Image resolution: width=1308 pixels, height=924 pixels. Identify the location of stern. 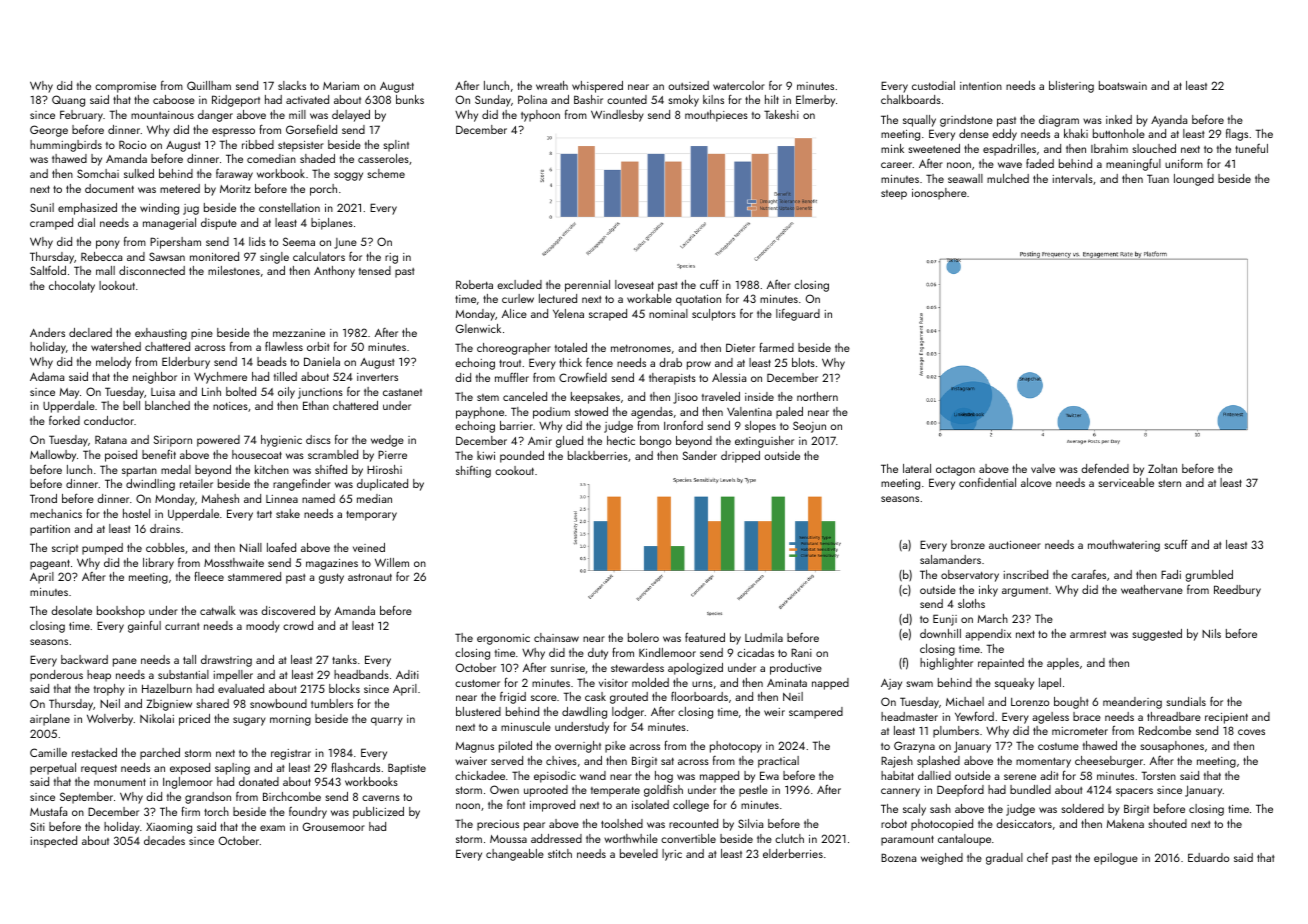
(1170, 483).
